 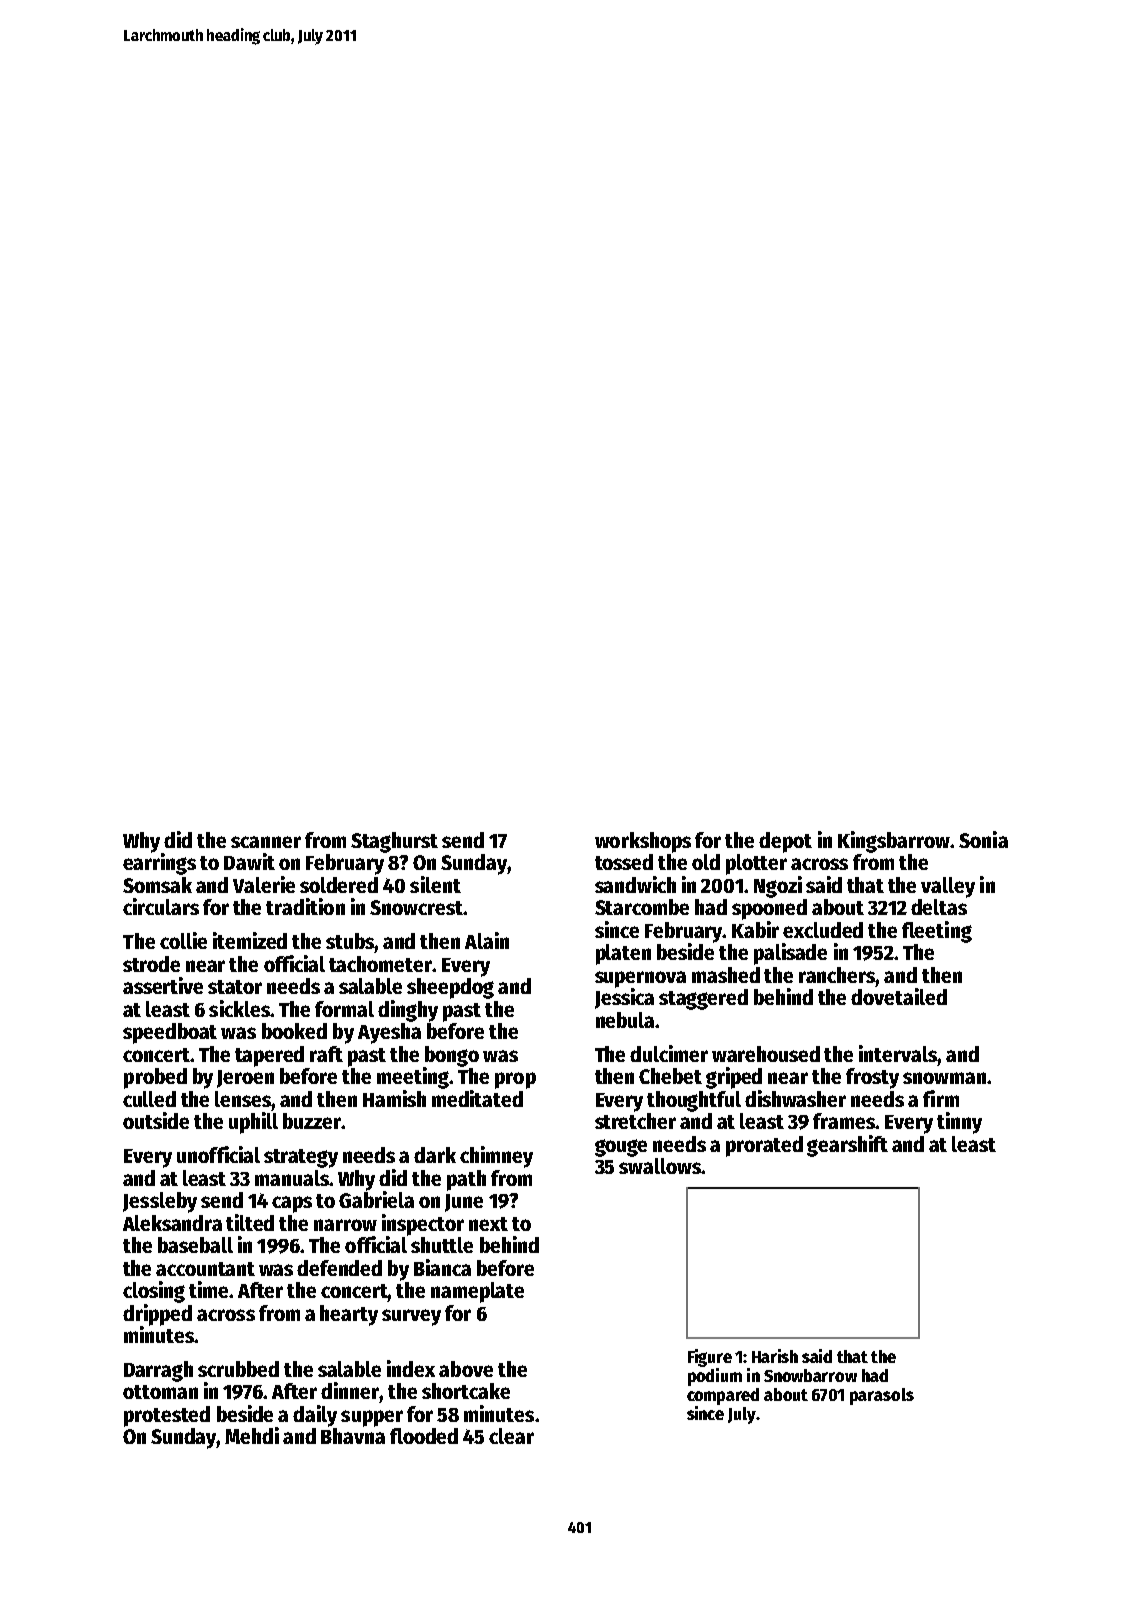 I want to click on shortcake, so click(x=466, y=1391).
